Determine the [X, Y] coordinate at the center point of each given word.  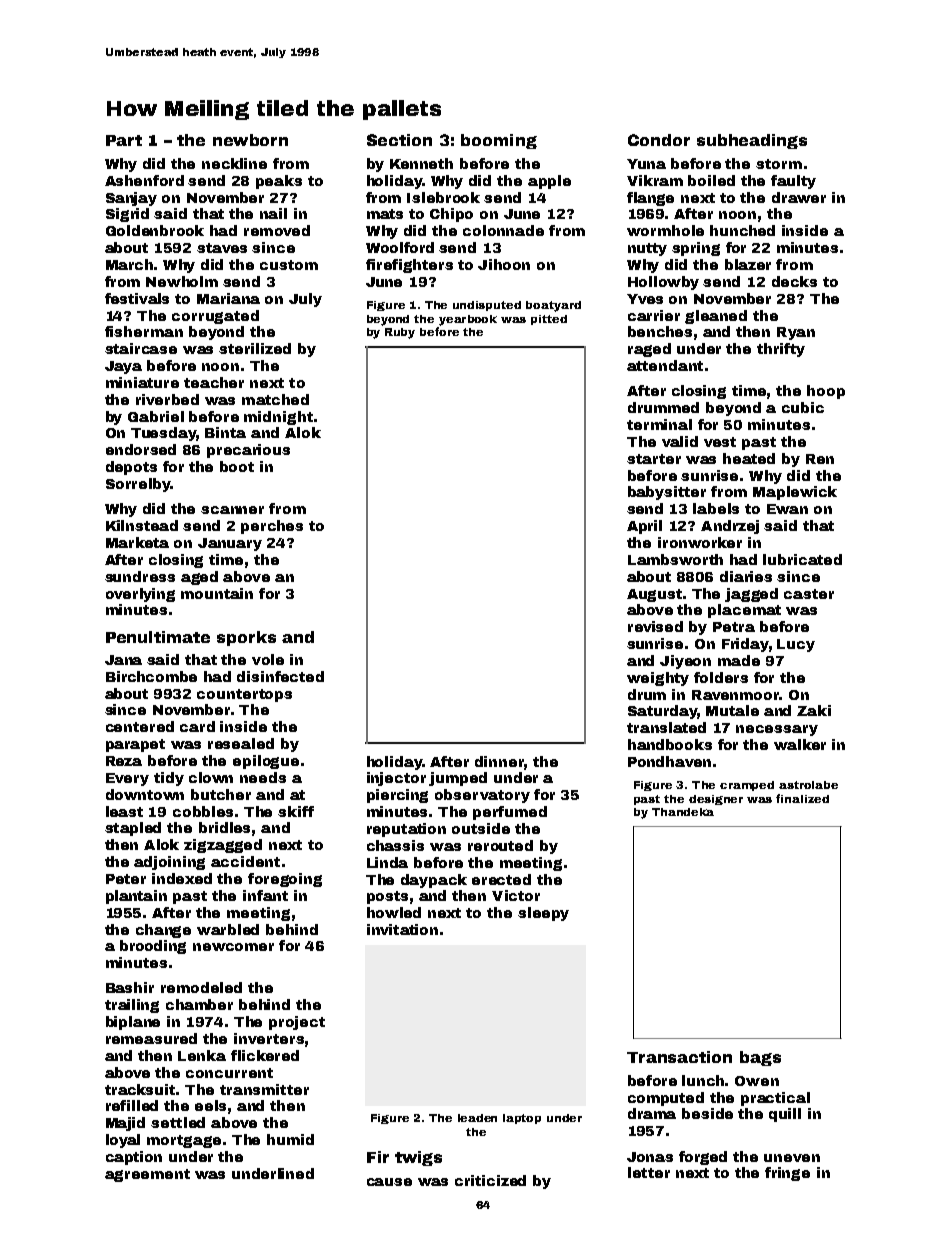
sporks [246, 638]
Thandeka [683, 812]
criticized [490, 1180]
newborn [250, 140]
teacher [214, 382]
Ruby [400, 333]
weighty [658, 679]
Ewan [787, 509]
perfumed [510, 813]
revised [655, 626]
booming [499, 141]
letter [649, 1172]
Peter [126, 879]
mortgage [184, 1141]
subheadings [752, 141]
